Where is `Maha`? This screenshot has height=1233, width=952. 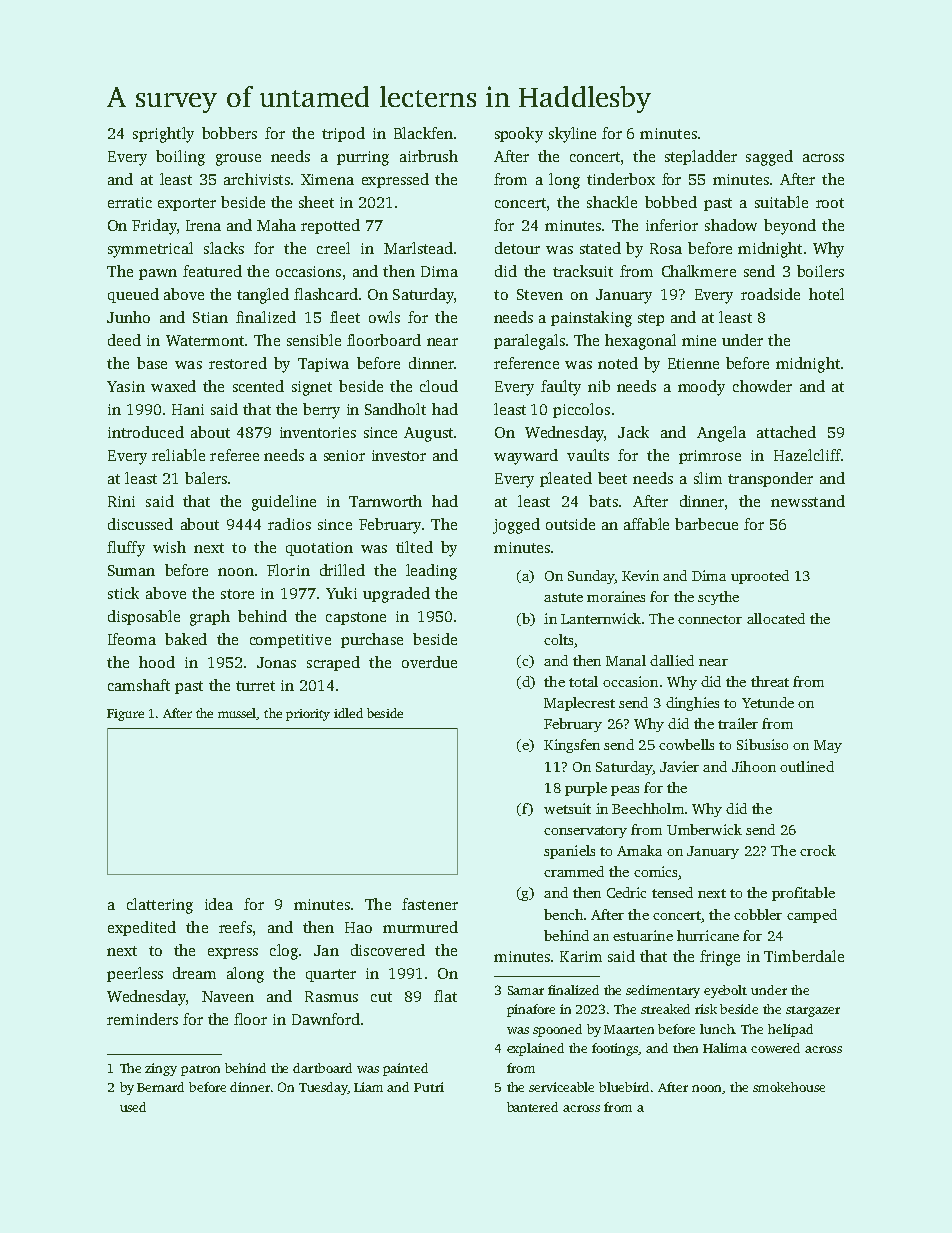
Maha is located at coordinates (276, 225).
